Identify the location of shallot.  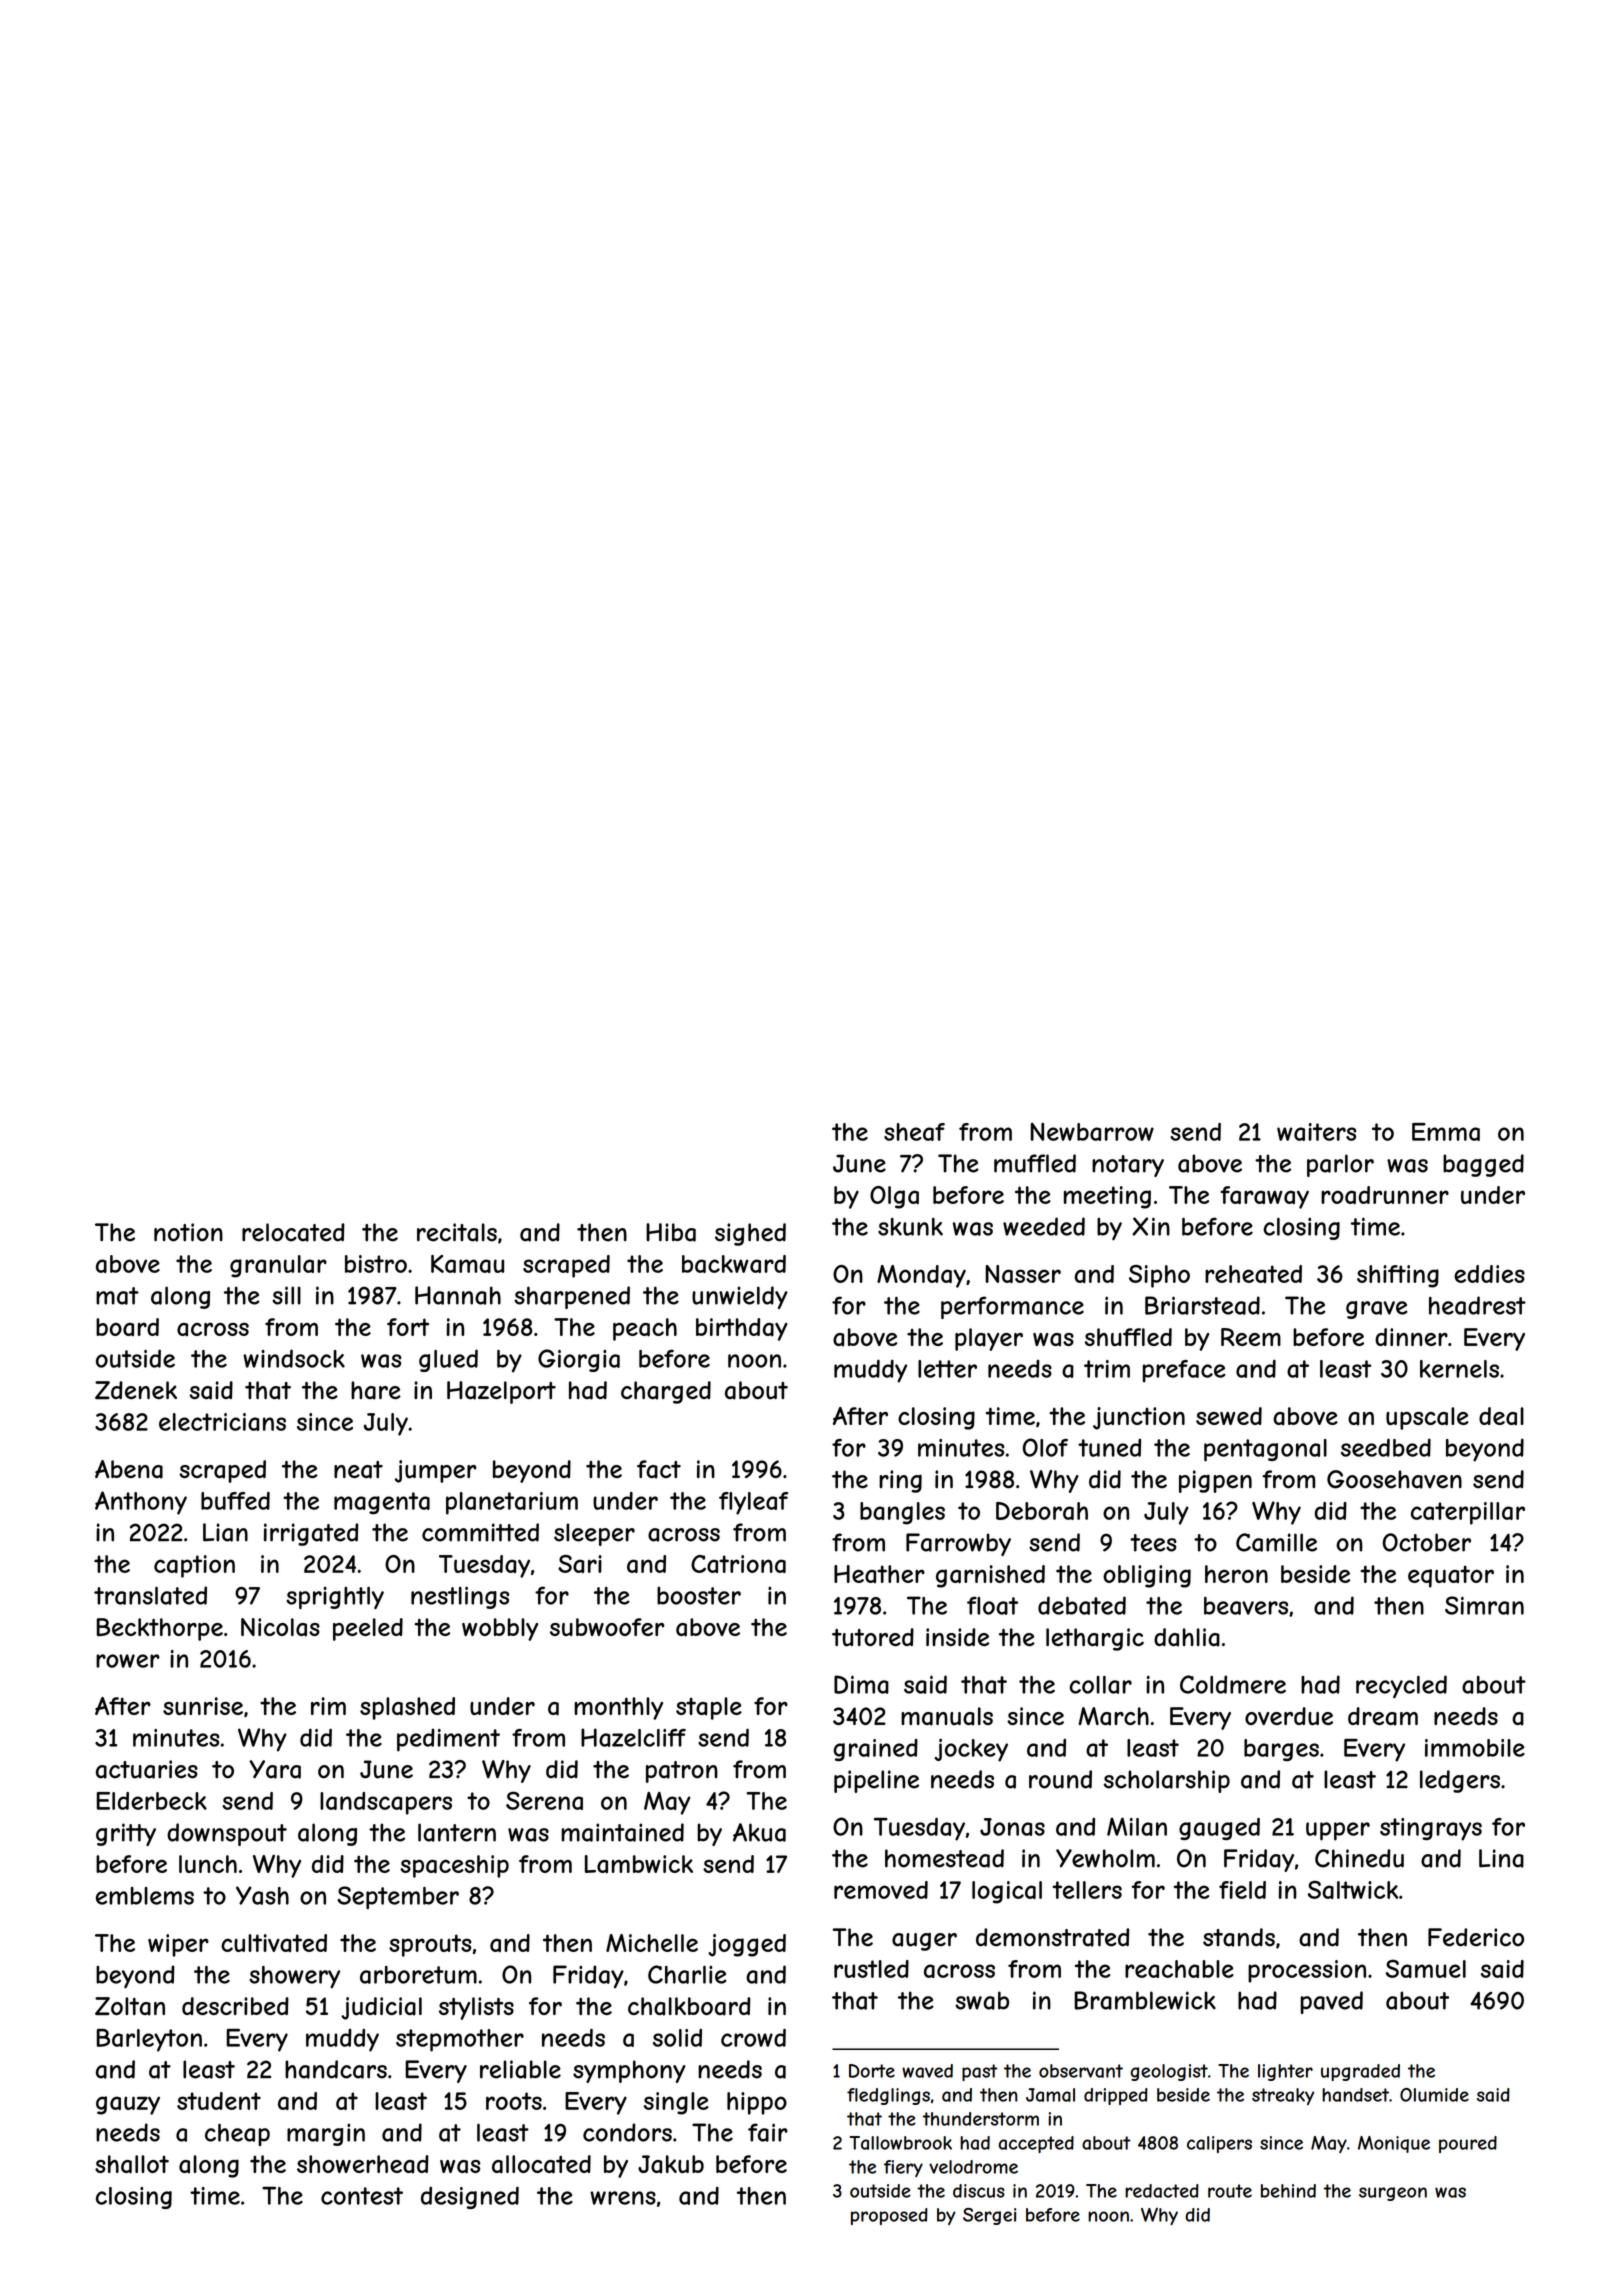
(132, 2164).
